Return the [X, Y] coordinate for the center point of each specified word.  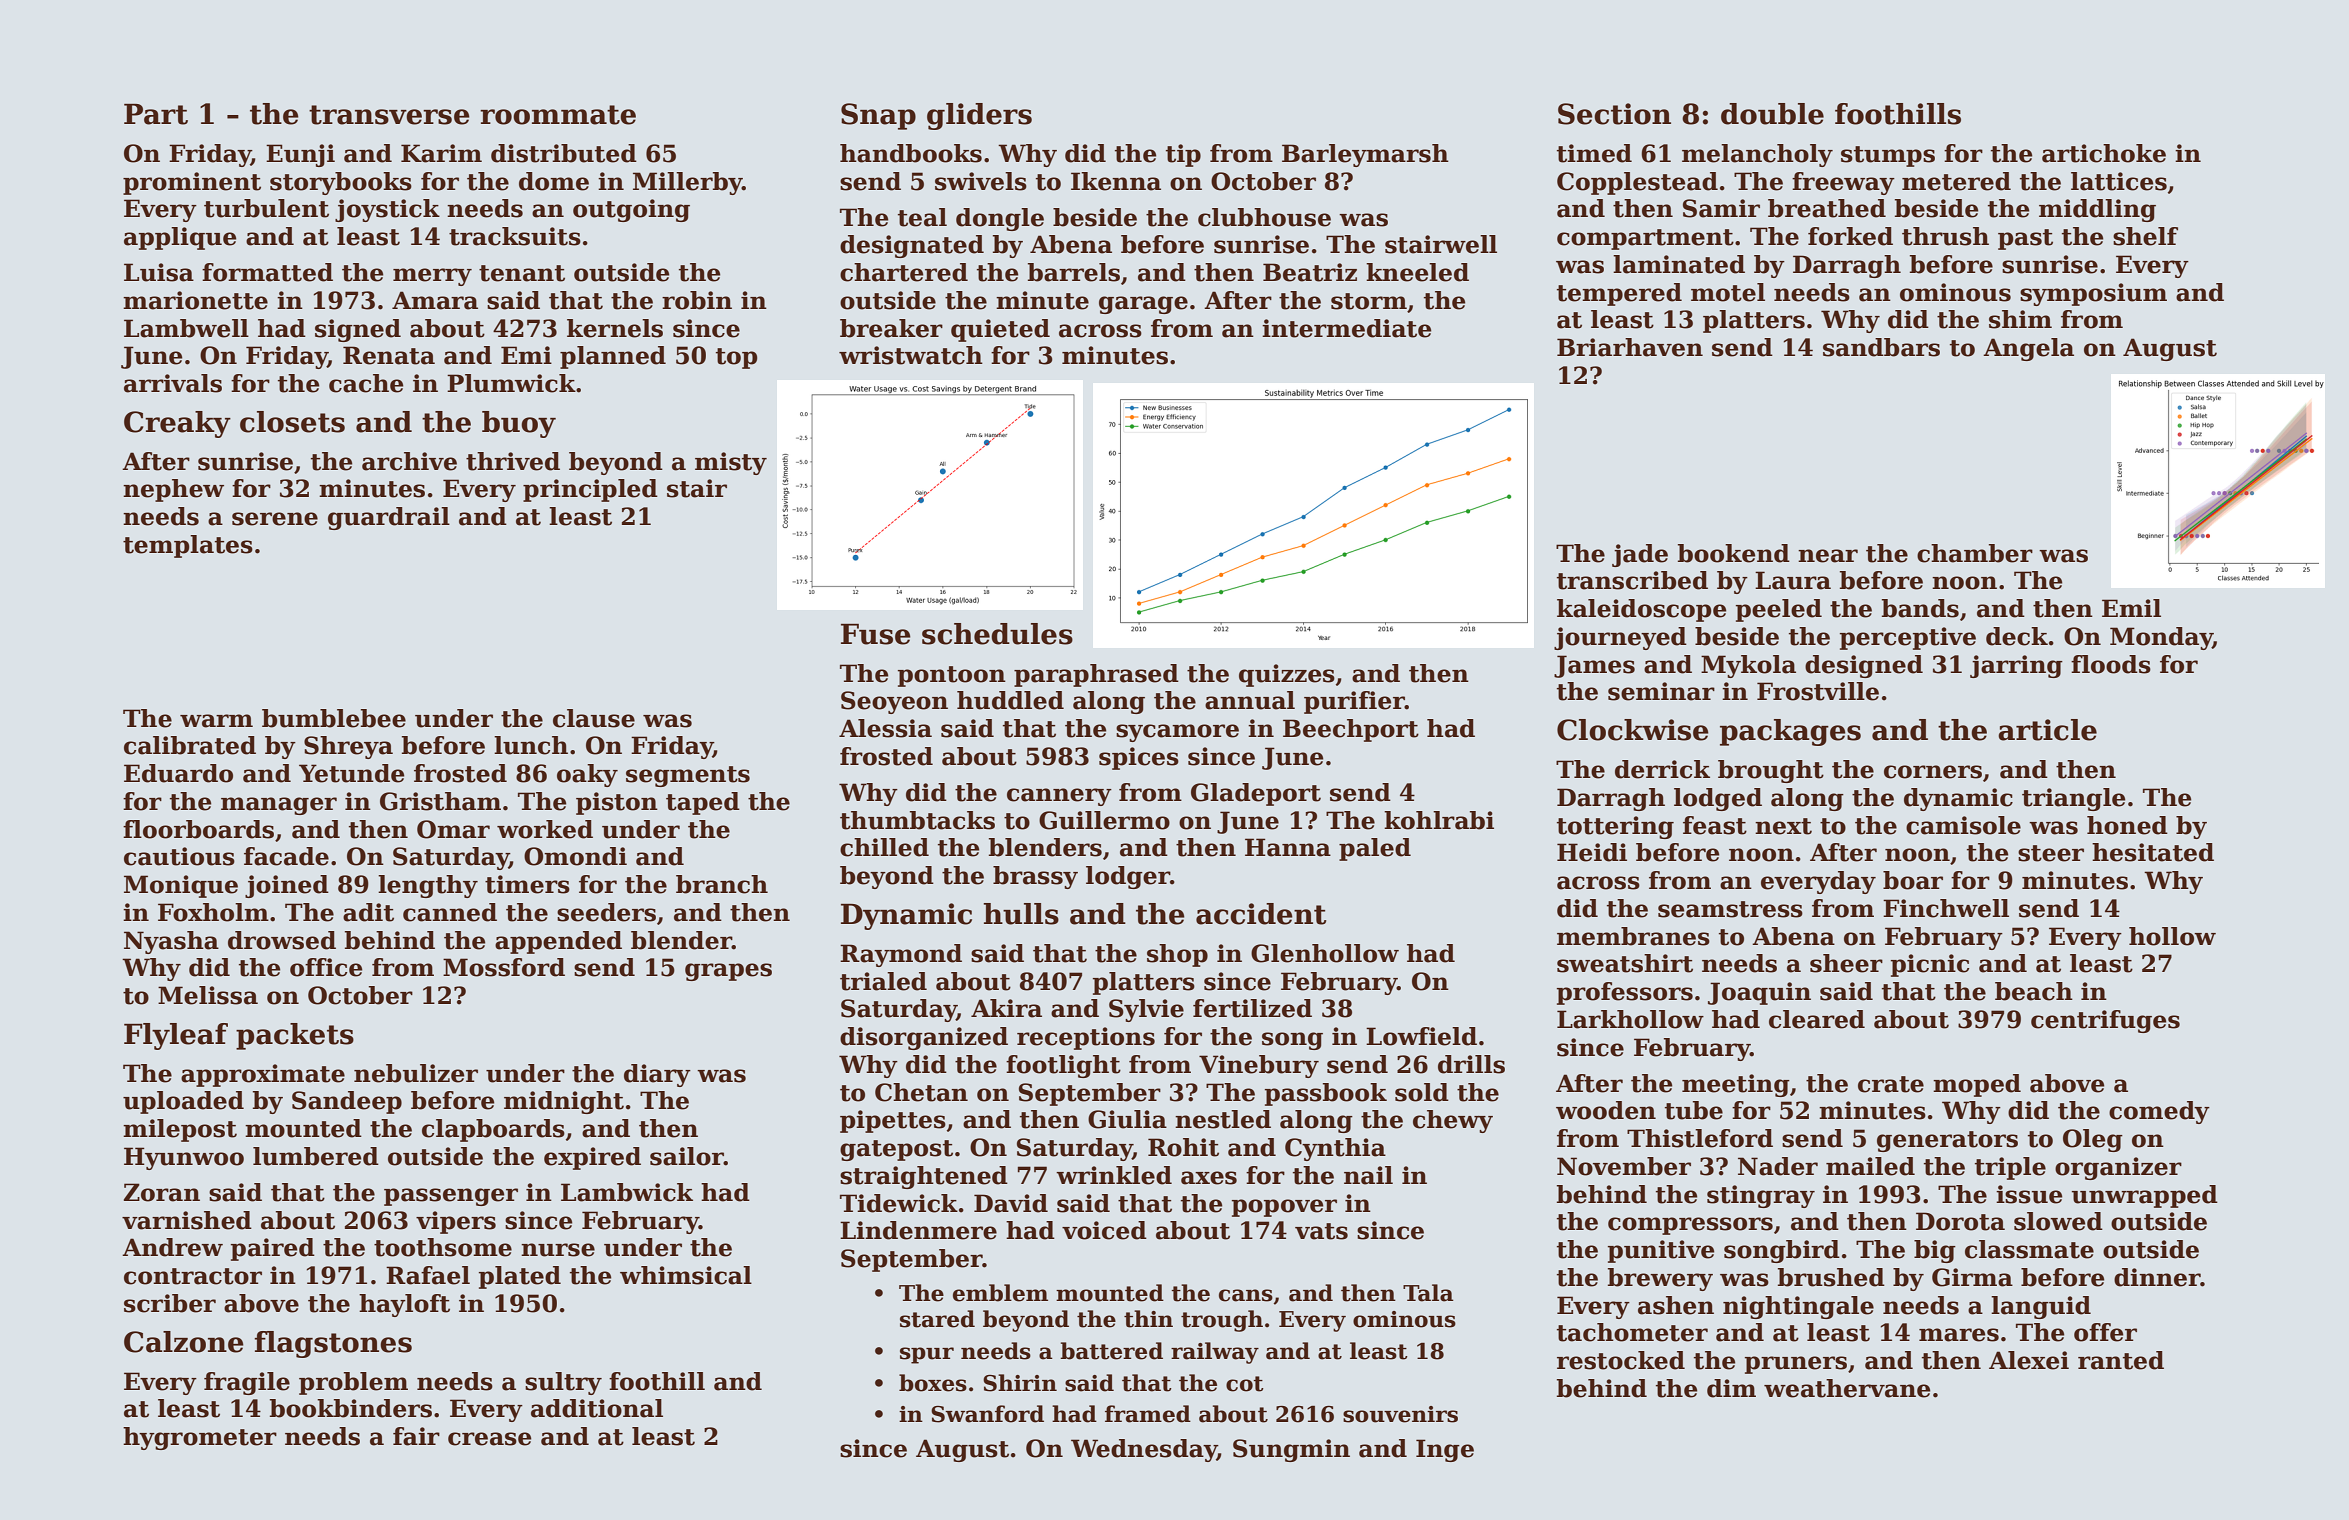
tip [1183, 155]
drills [1471, 1064]
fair [416, 1436]
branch [722, 884]
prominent [192, 183]
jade [1640, 555]
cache [366, 383]
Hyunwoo [184, 1158]
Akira [1006, 1008]
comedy [2159, 1112]
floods [2111, 664]
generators [1947, 1141]
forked [1850, 236]
